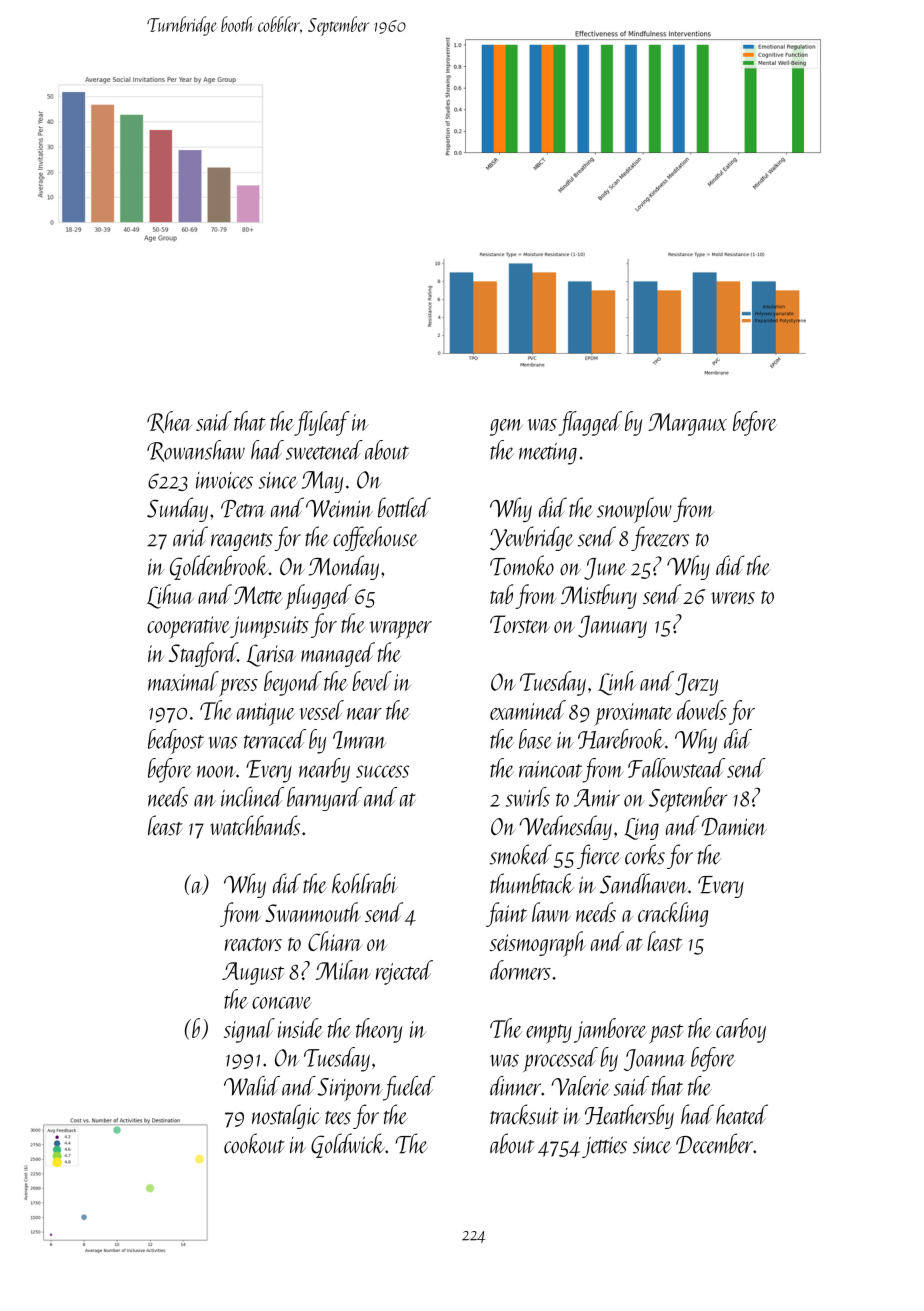  I want to click on flagged, so click(590, 423).
